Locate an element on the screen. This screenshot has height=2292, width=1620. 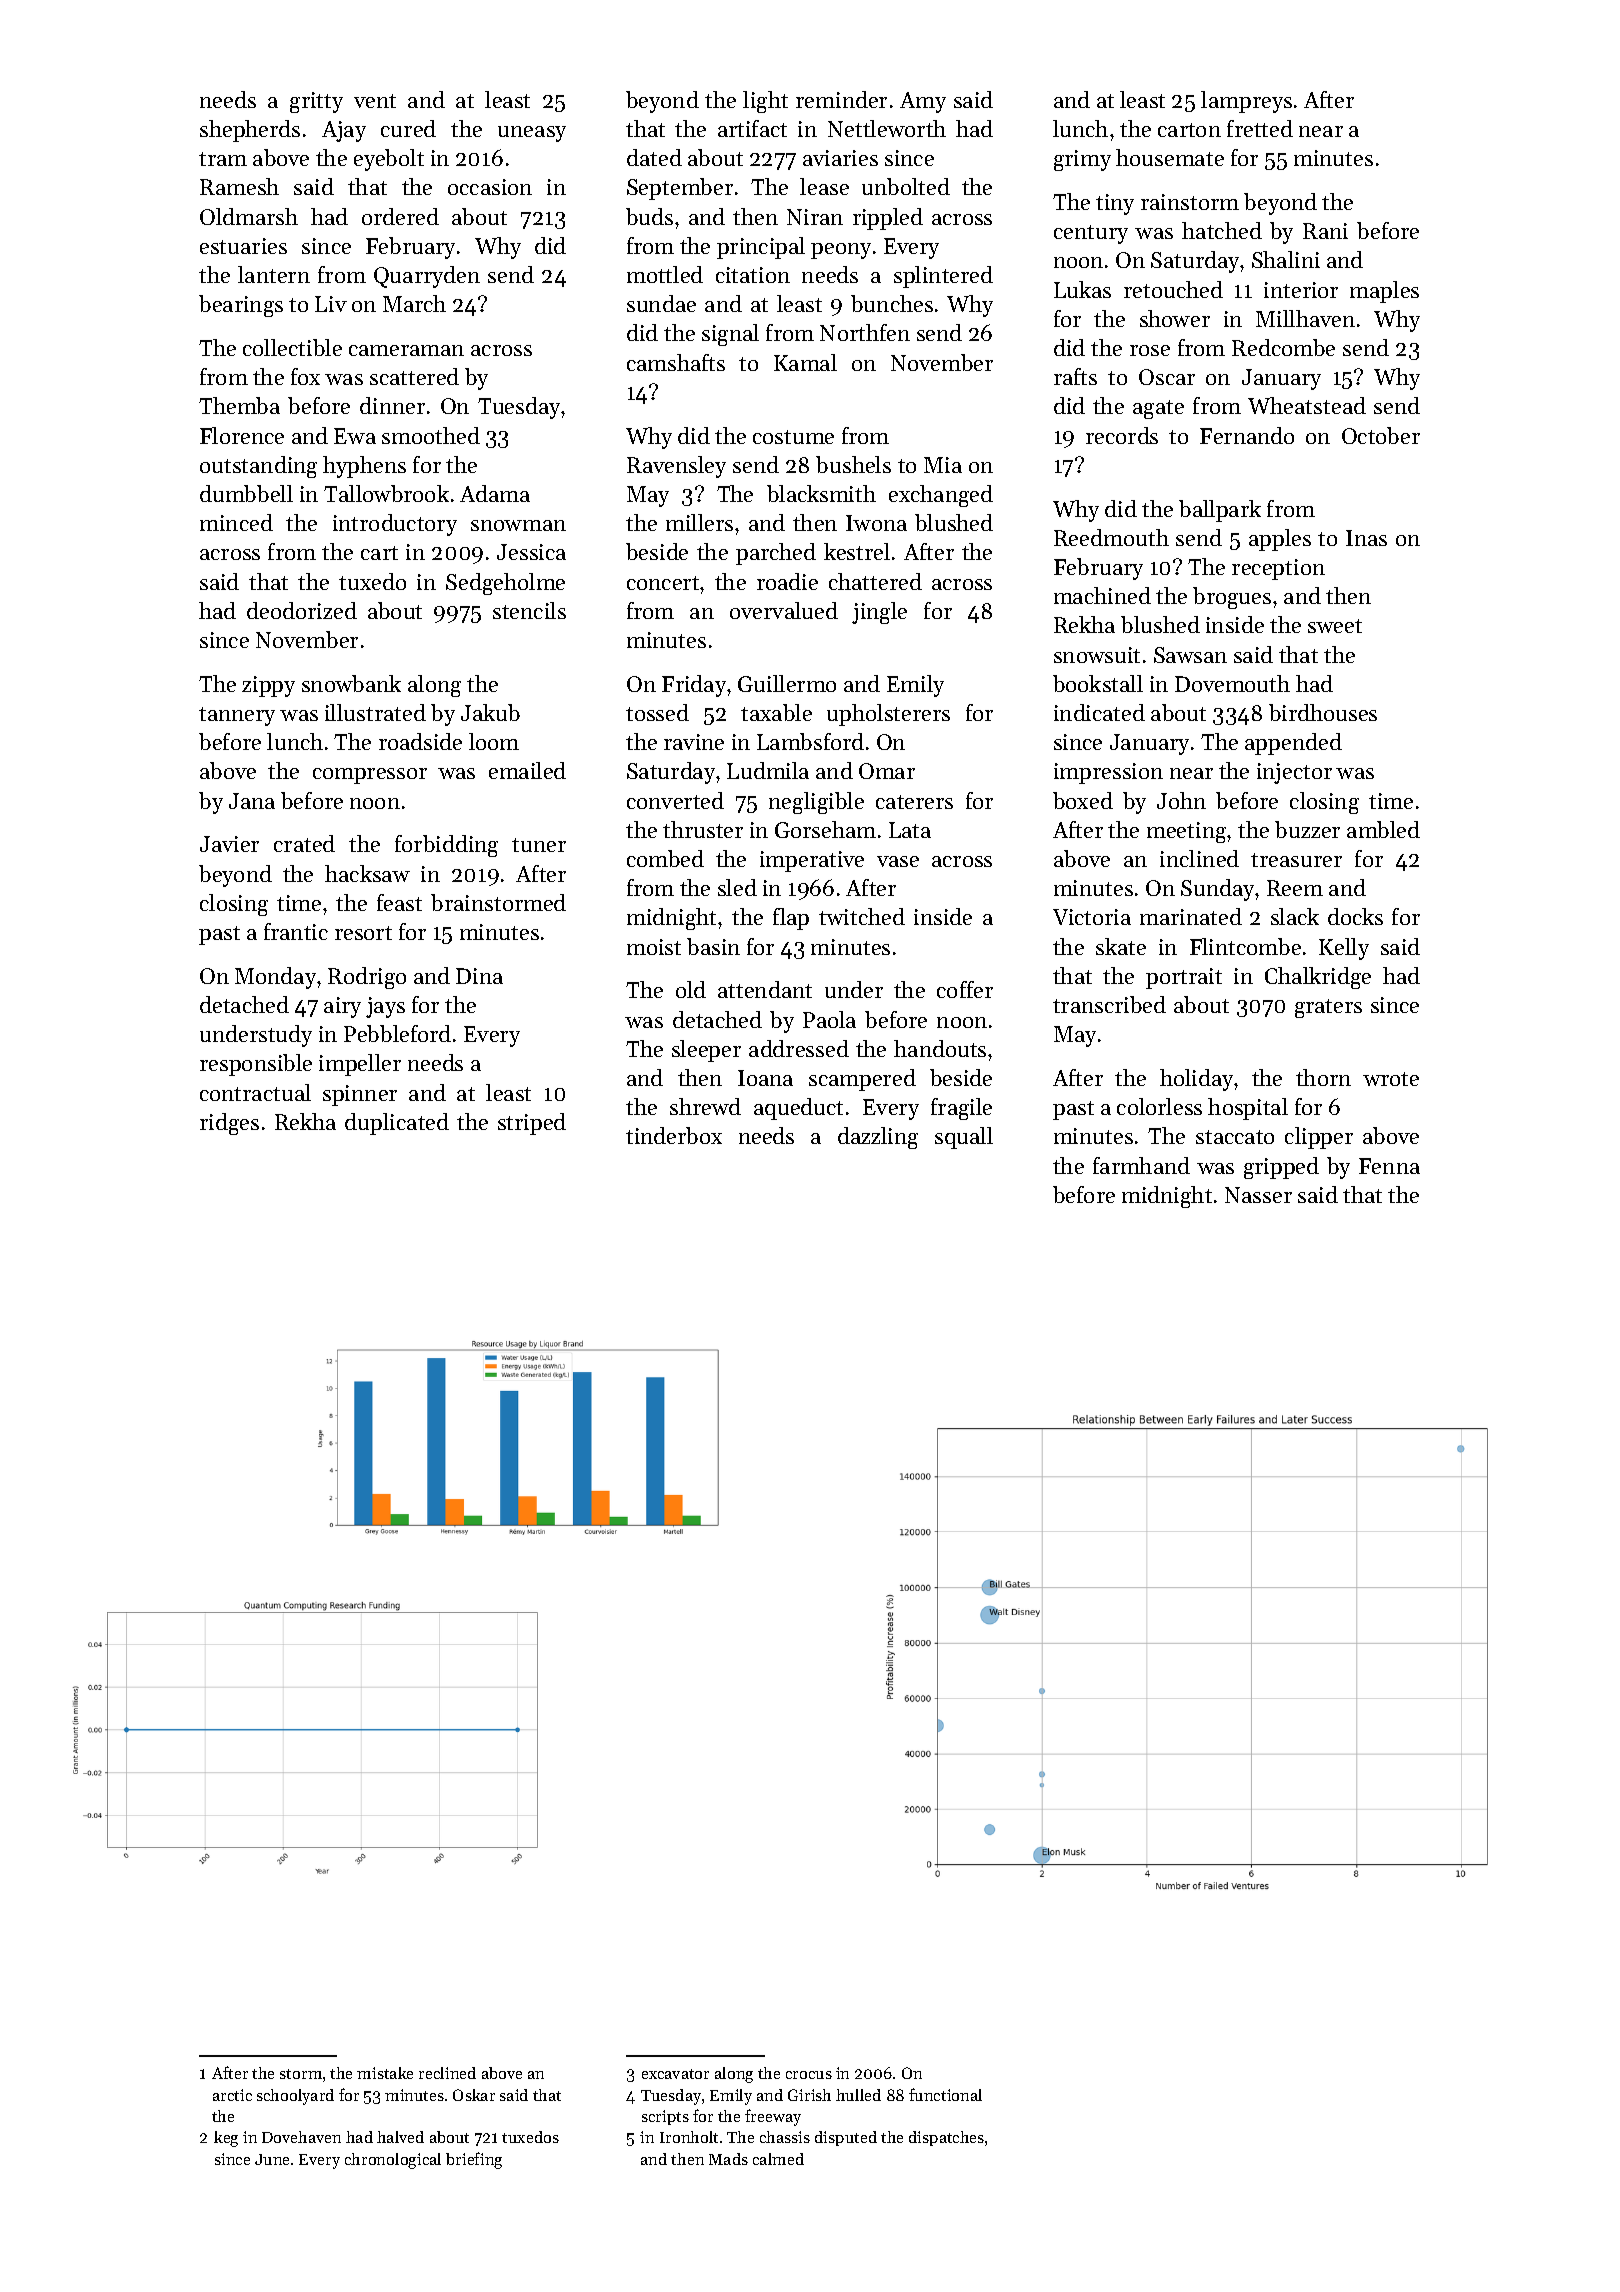
uneasy is located at coordinates (532, 134).
